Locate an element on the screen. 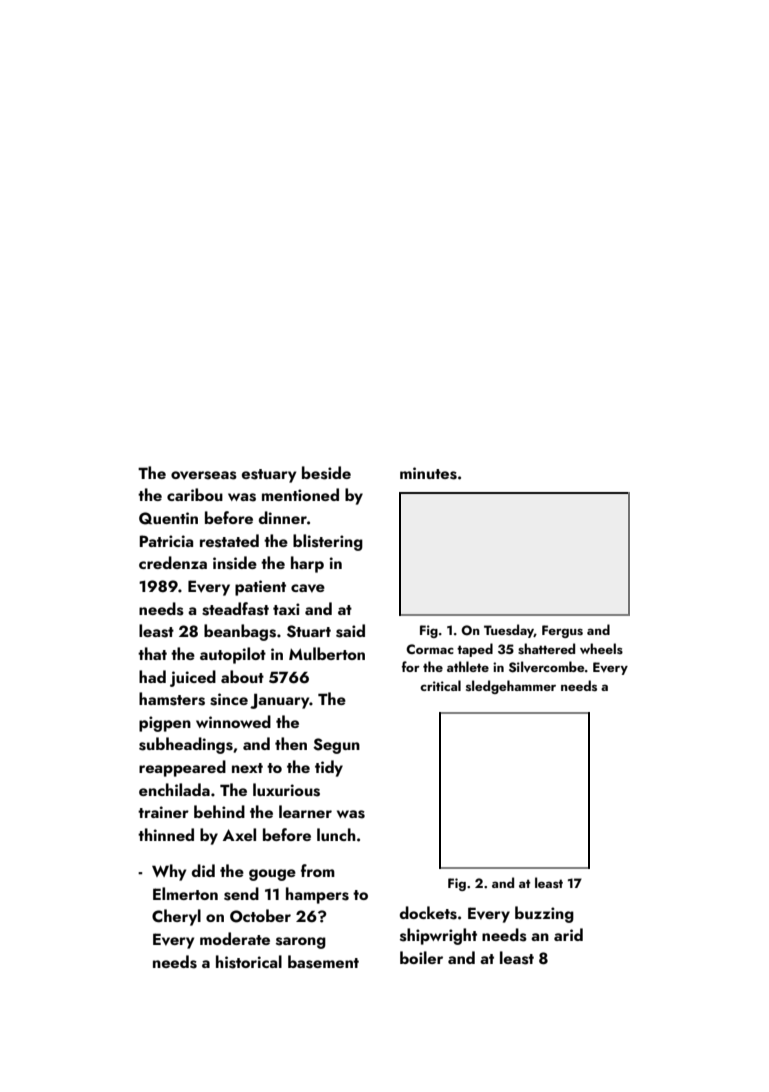 Image resolution: width=769 pixels, height=1092 pixels. lunch is located at coordinates (336, 834).
